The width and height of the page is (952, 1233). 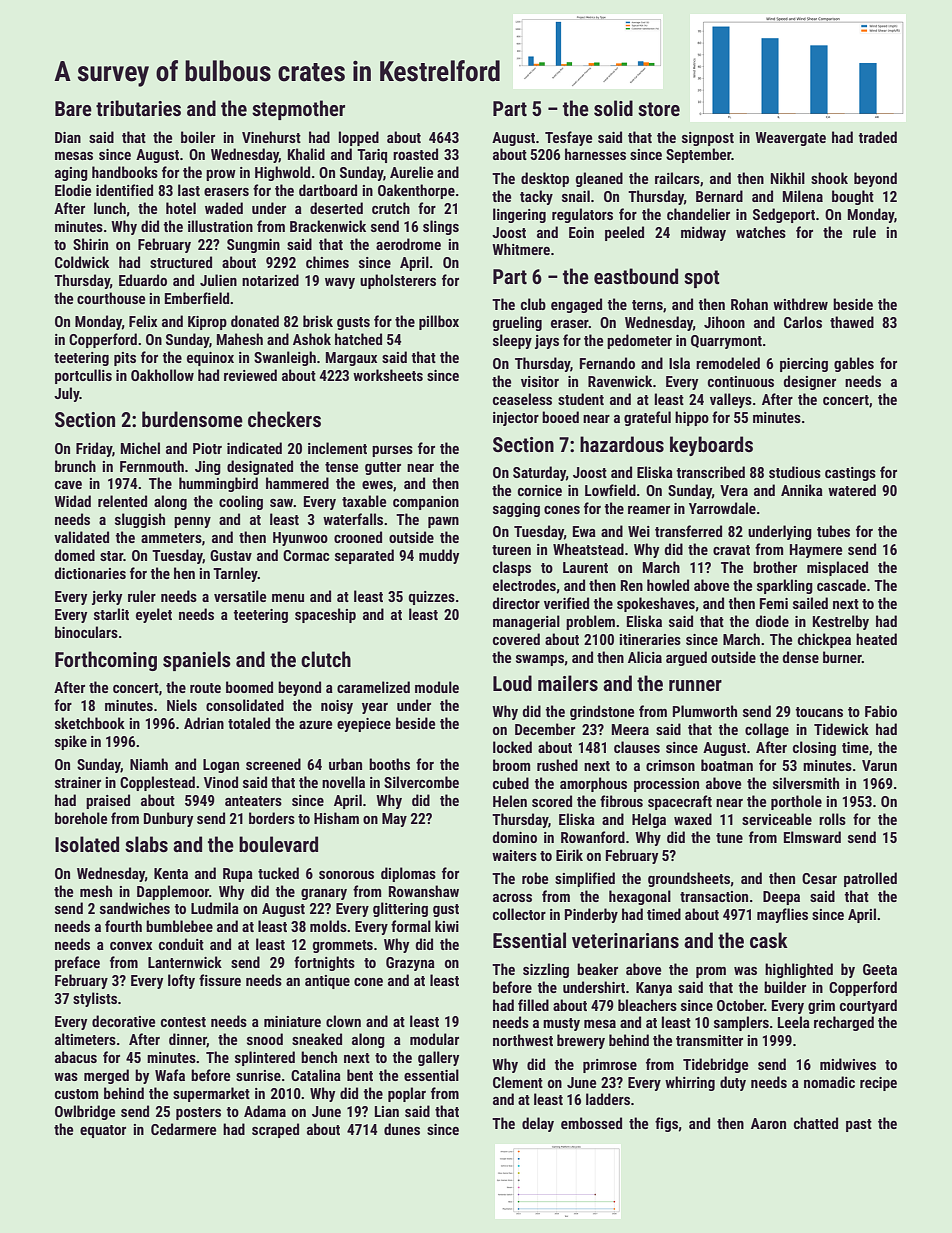 I want to click on merged, so click(x=106, y=1076).
